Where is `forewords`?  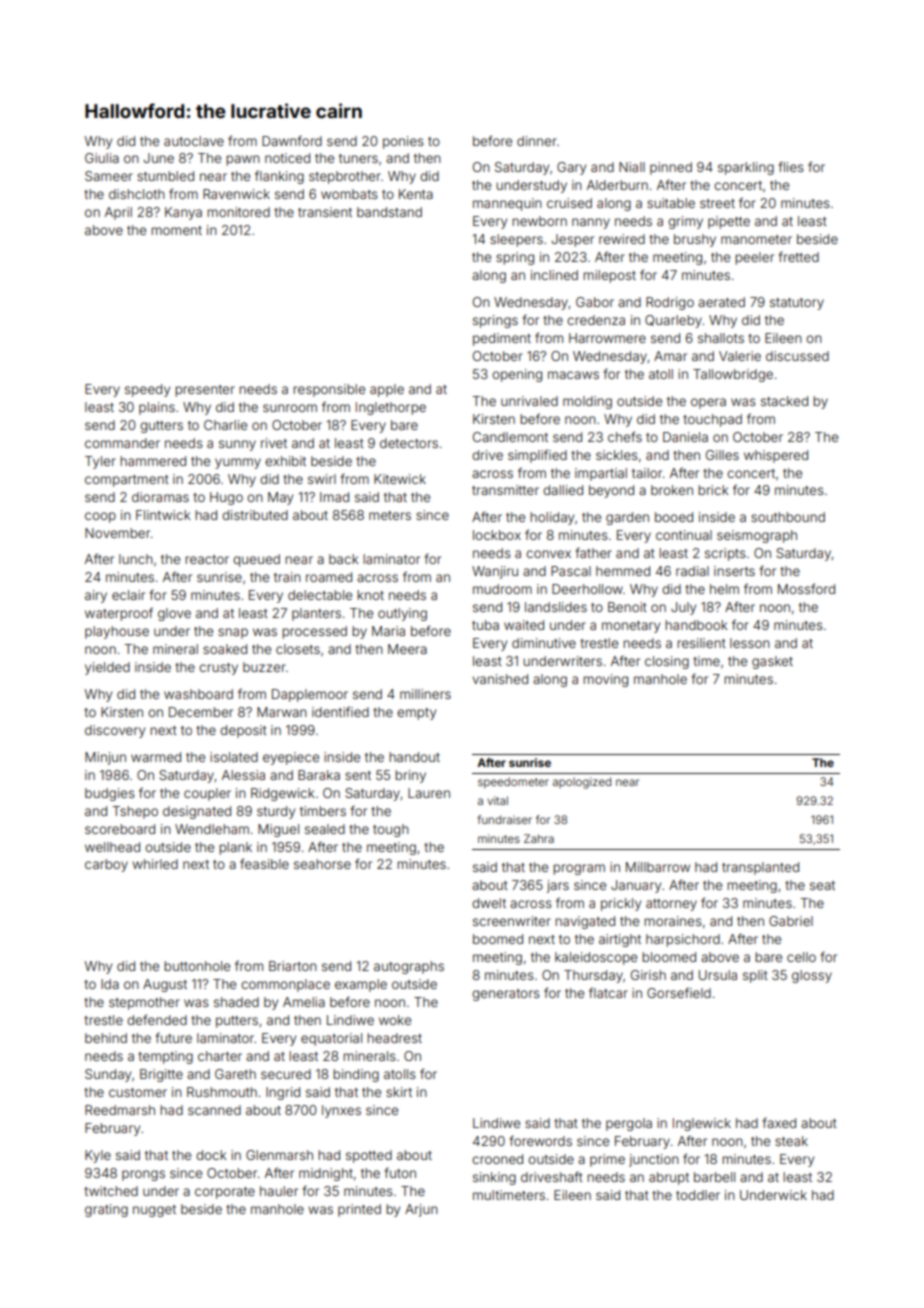 forewords is located at coordinates (540, 1140).
